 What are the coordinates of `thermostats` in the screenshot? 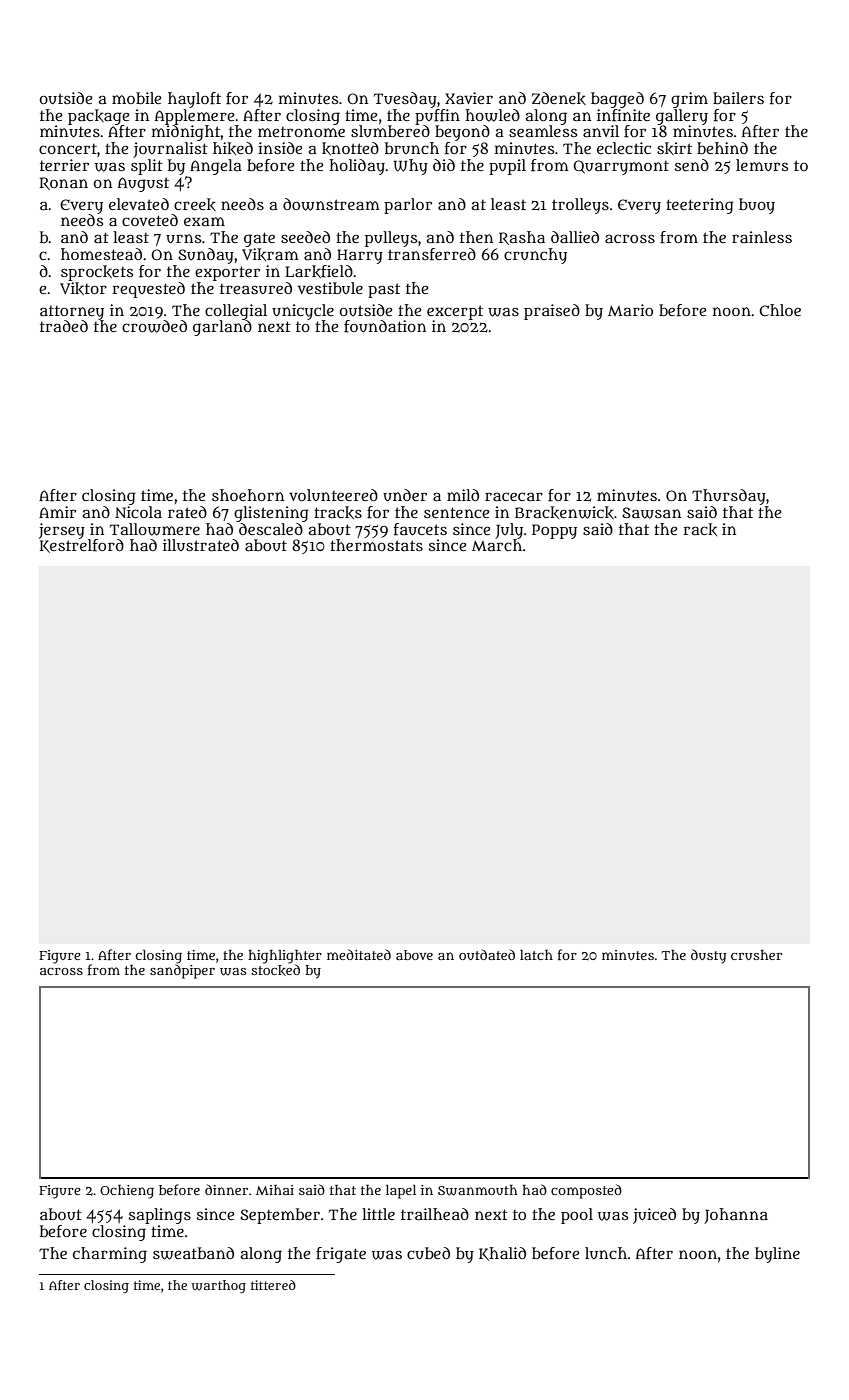 It's located at (376, 545).
